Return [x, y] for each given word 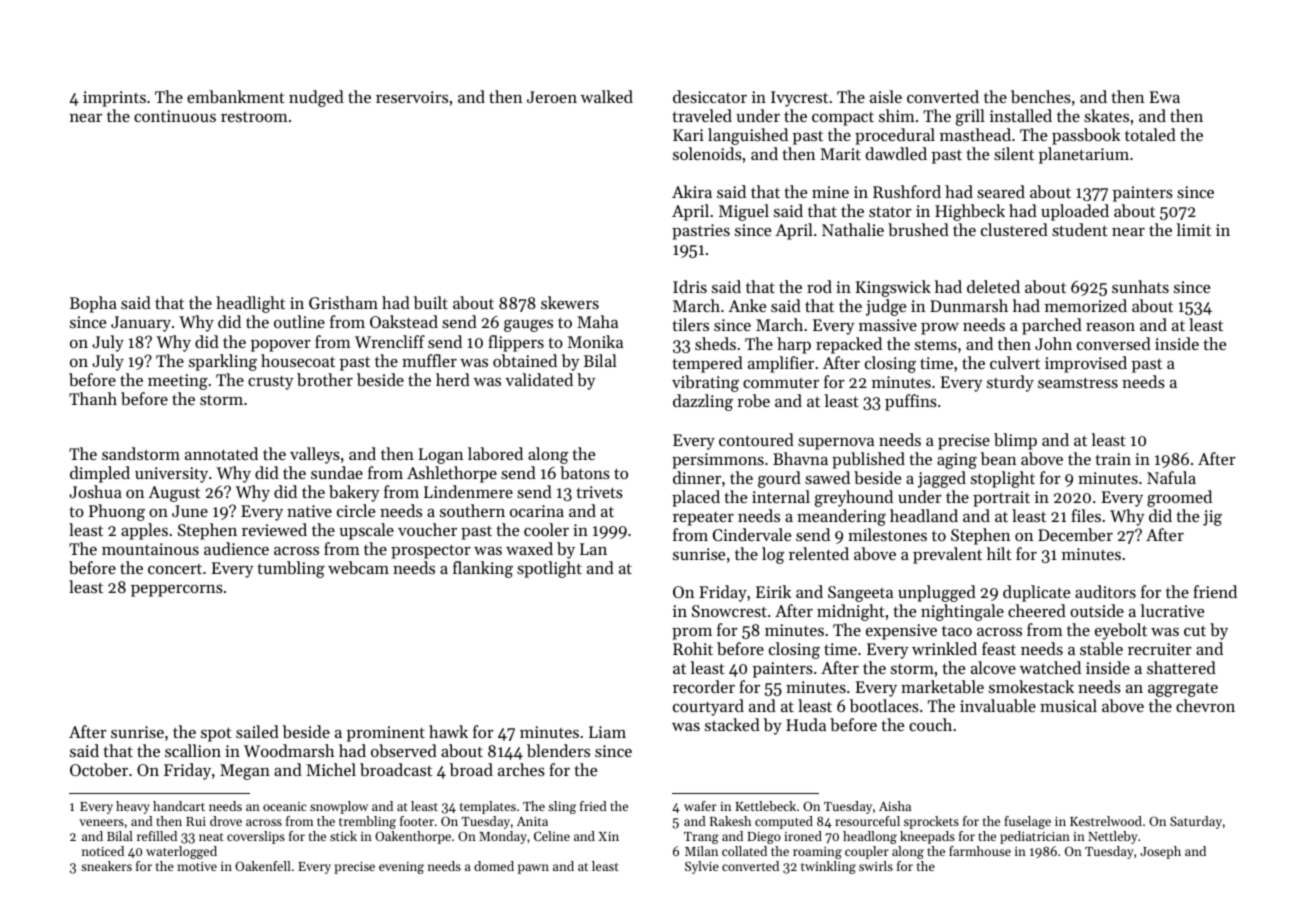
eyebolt [1121, 631]
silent [1014, 153]
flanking [483, 569]
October [99, 769]
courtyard [708, 707]
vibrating [705, 383]
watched [1050, 667]
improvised [1086, 364]
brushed [918, 229]
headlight [250, 304]
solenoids [707, 153]
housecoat [298, 360]
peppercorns [177, 591]
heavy [133, 807]
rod [819, 286]
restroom [254, 117]
